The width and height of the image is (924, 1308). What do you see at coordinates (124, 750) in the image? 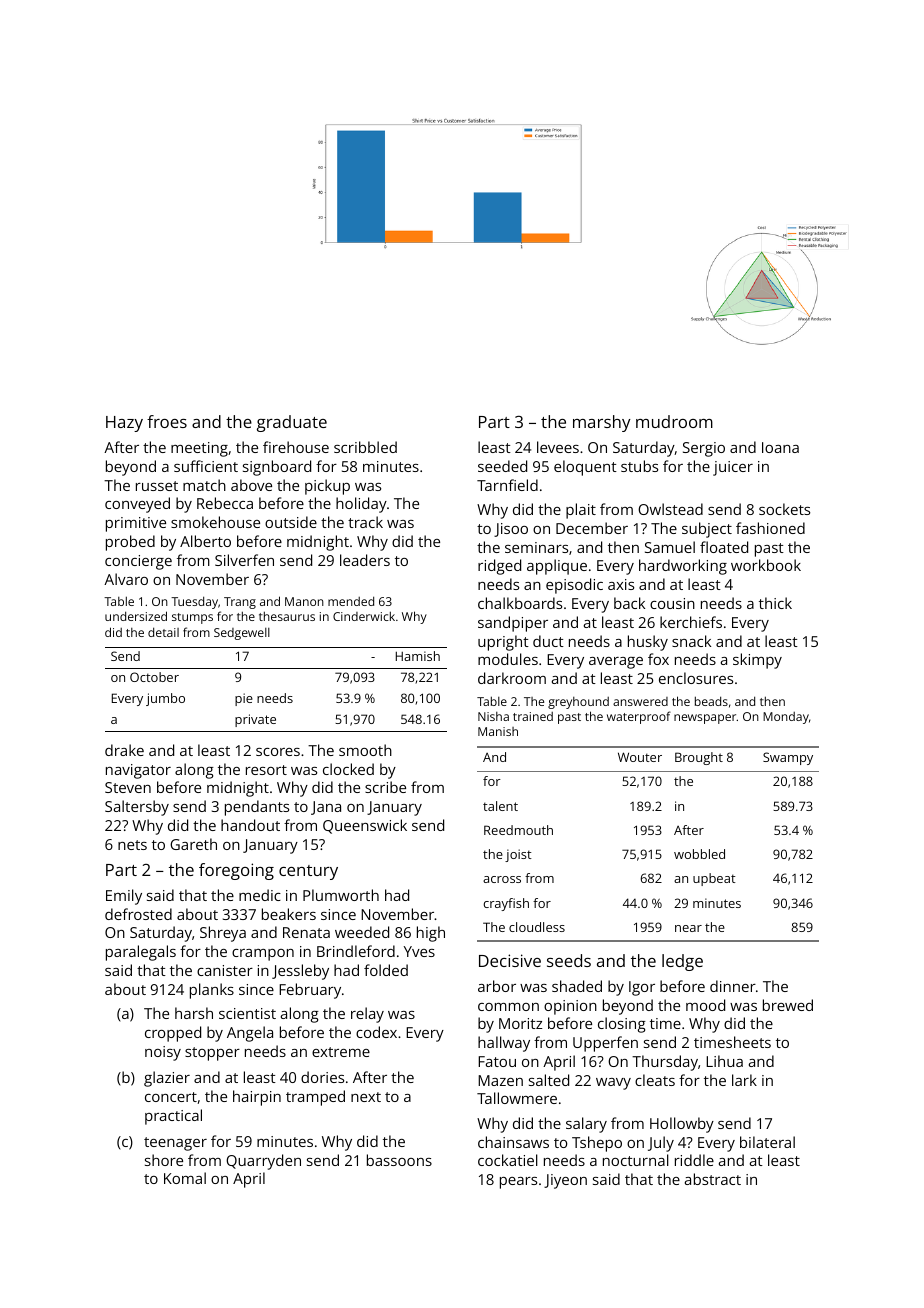
I see `drake` at bounding box center [124, 750].
